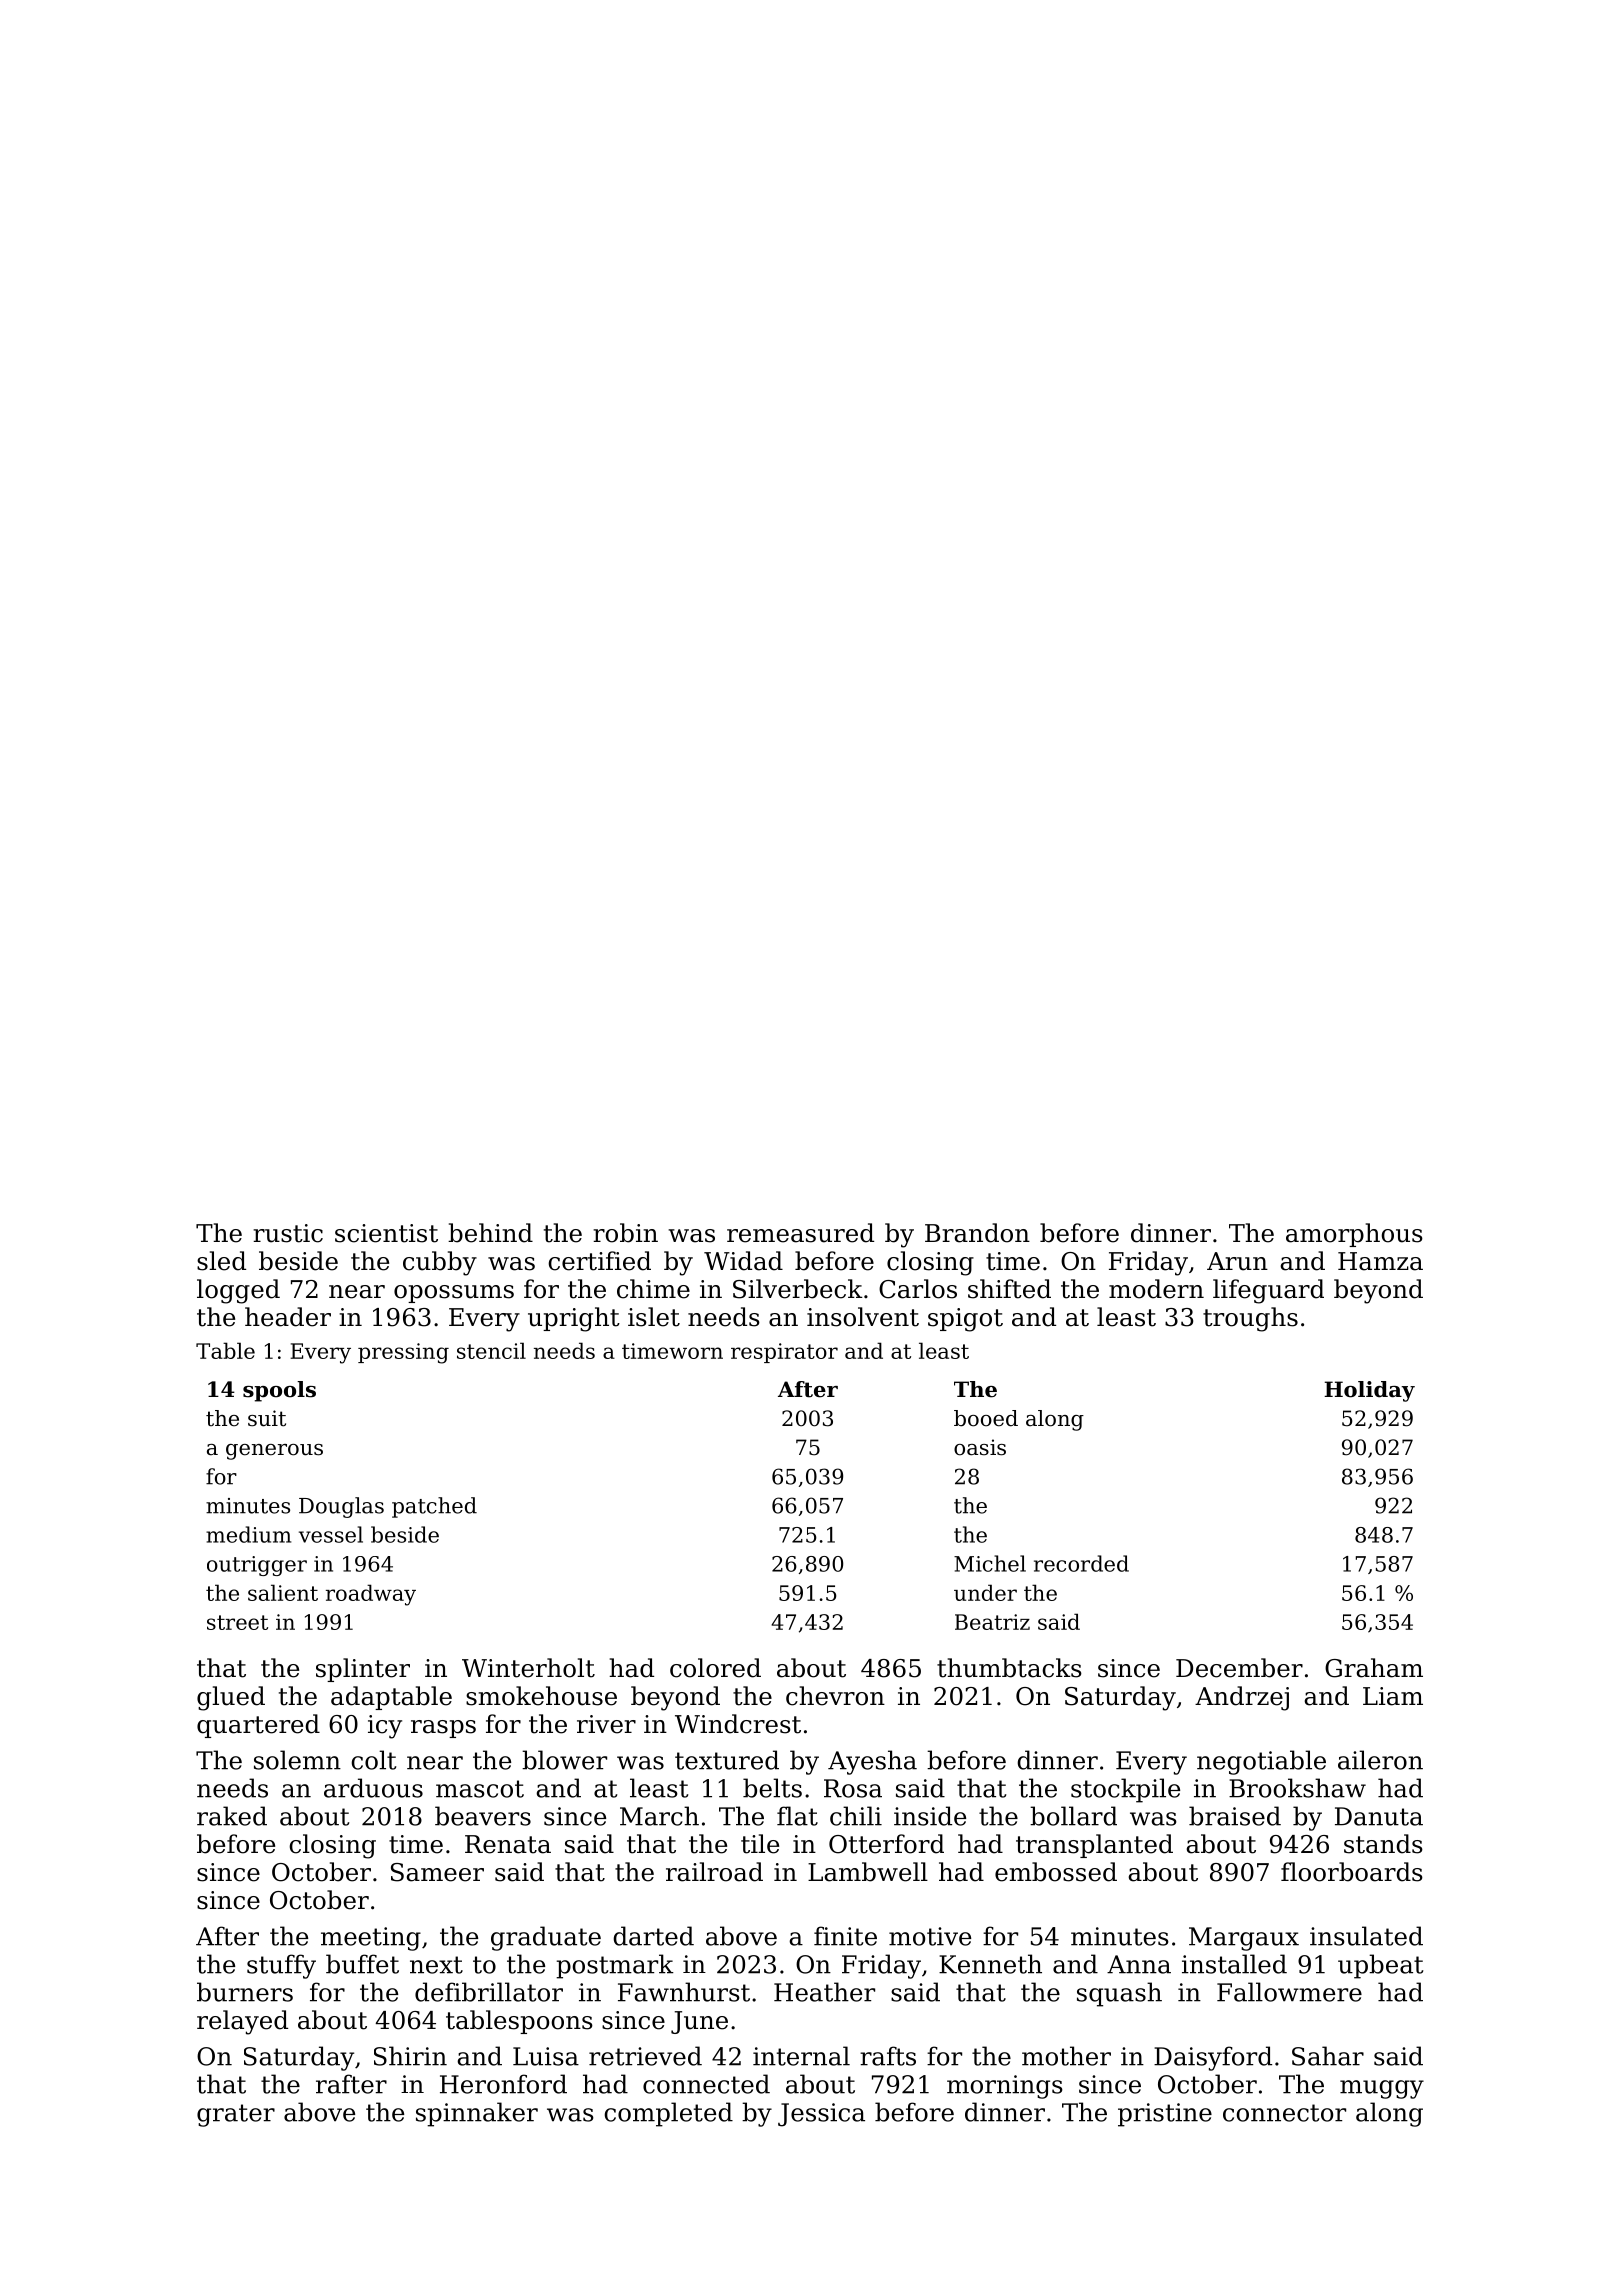 This screenshot has width=1620, height=2292. Describe the element at coordinates (1081, 1563) in the screenshot. I see `recorded` at that location.
